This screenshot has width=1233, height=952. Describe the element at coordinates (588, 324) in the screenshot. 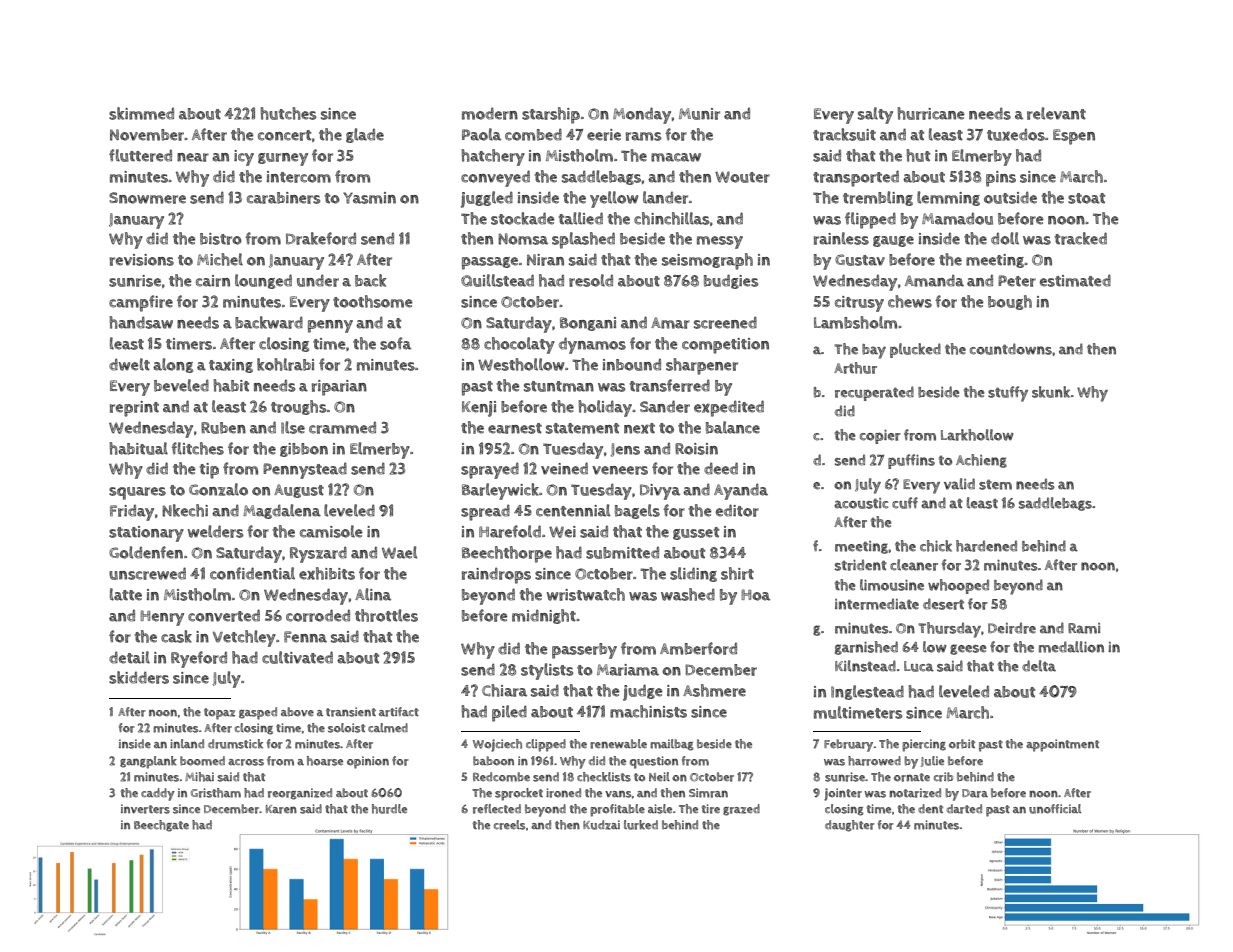

I see `Bongani` at that location.
